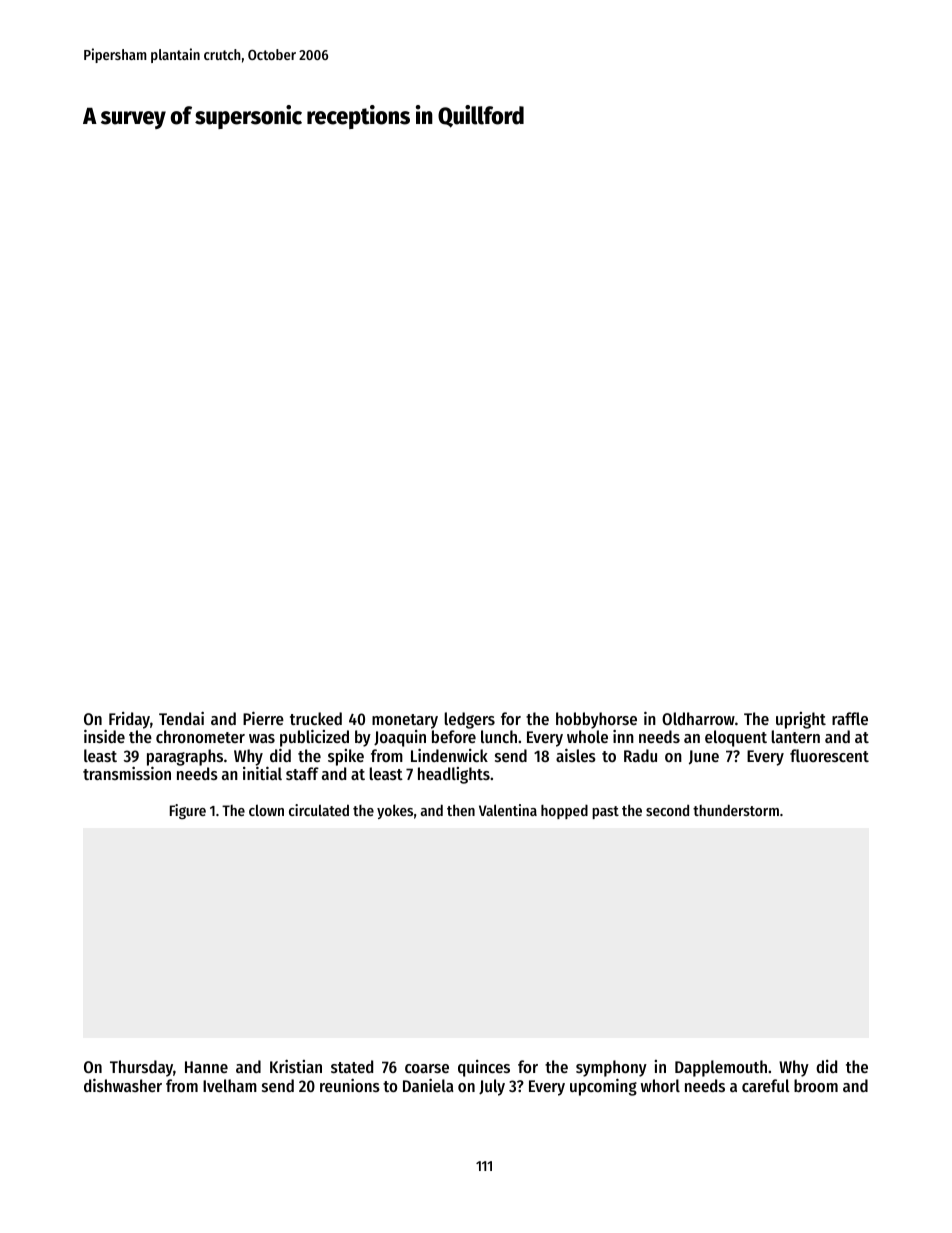 The width and height of the screenshot is (952, 1233). What do you see at coordinates (188, 811) in the screenshot?
I see `Figure` at bounding box center [188, 811].
